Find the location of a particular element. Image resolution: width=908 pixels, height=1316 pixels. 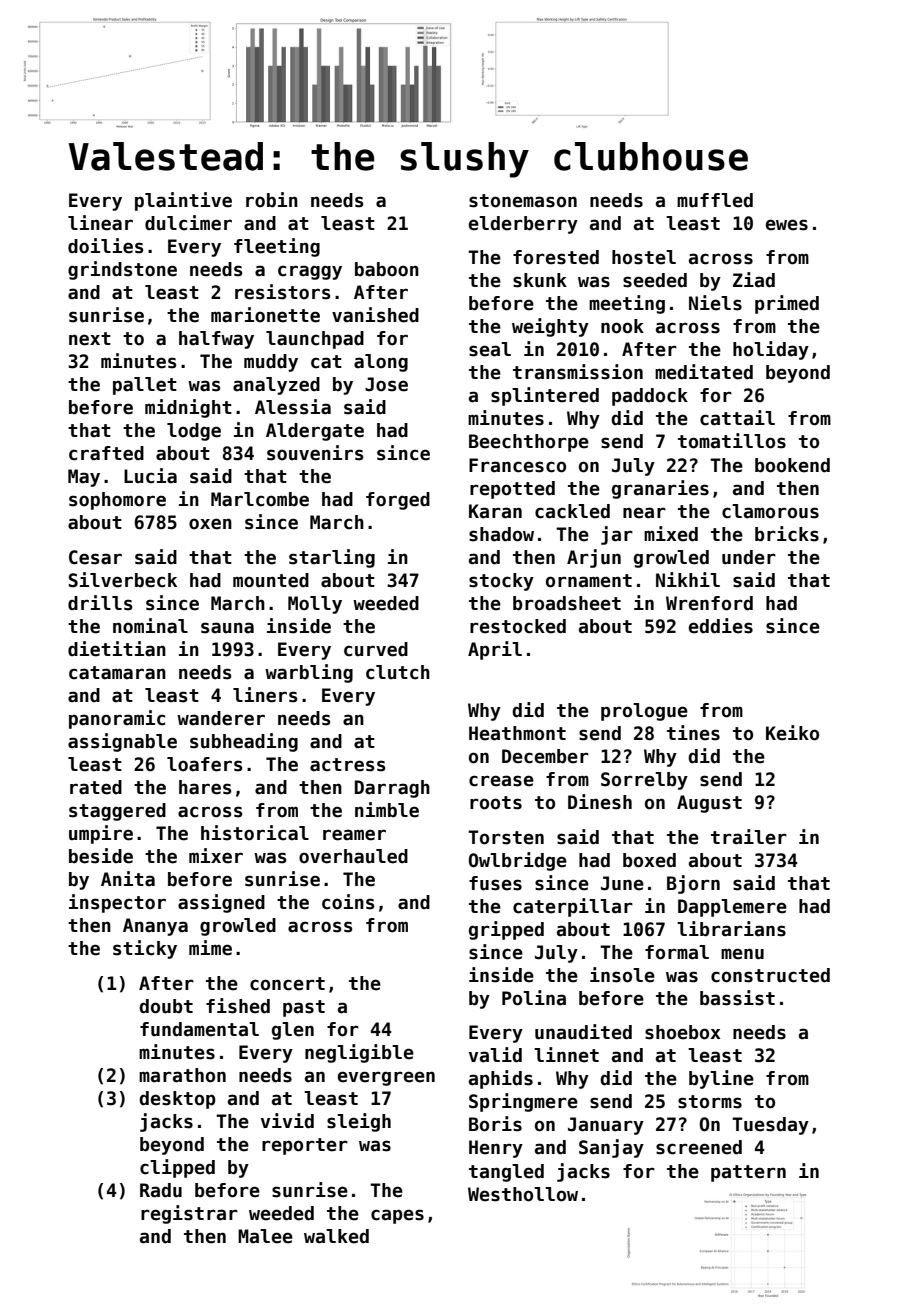

panoramic is located at coordinates (117, 719).
